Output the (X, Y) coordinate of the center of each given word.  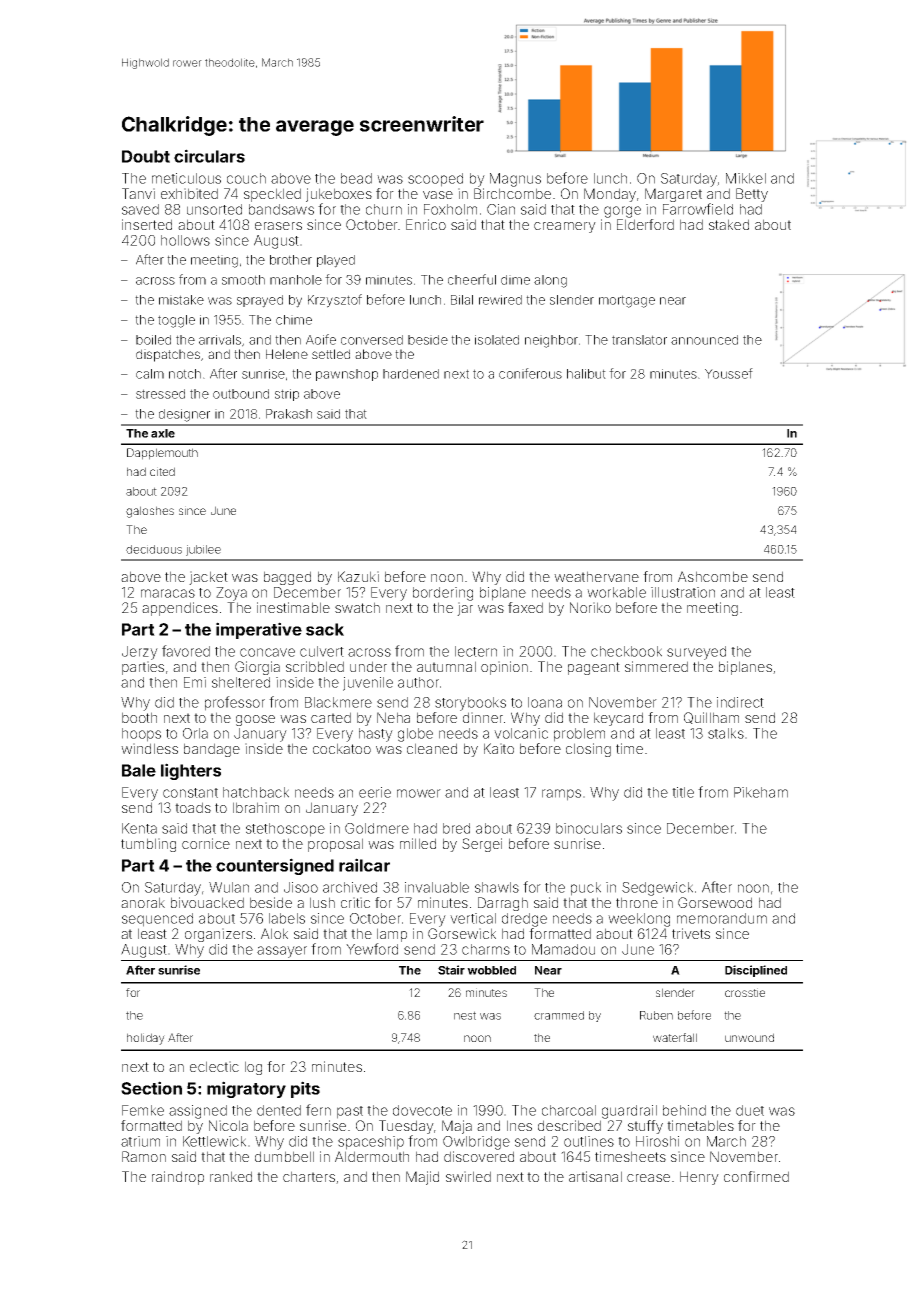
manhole (296, 280)
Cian (501, 209)
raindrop (178, 1178)
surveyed (696, 653)
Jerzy (140, 653)
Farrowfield (698, 209)
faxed (525, 607)
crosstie (745, 992)
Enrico (426, 224)
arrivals (220, 340)
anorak (143, 902)
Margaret (673, 195)
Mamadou (563, 949)
